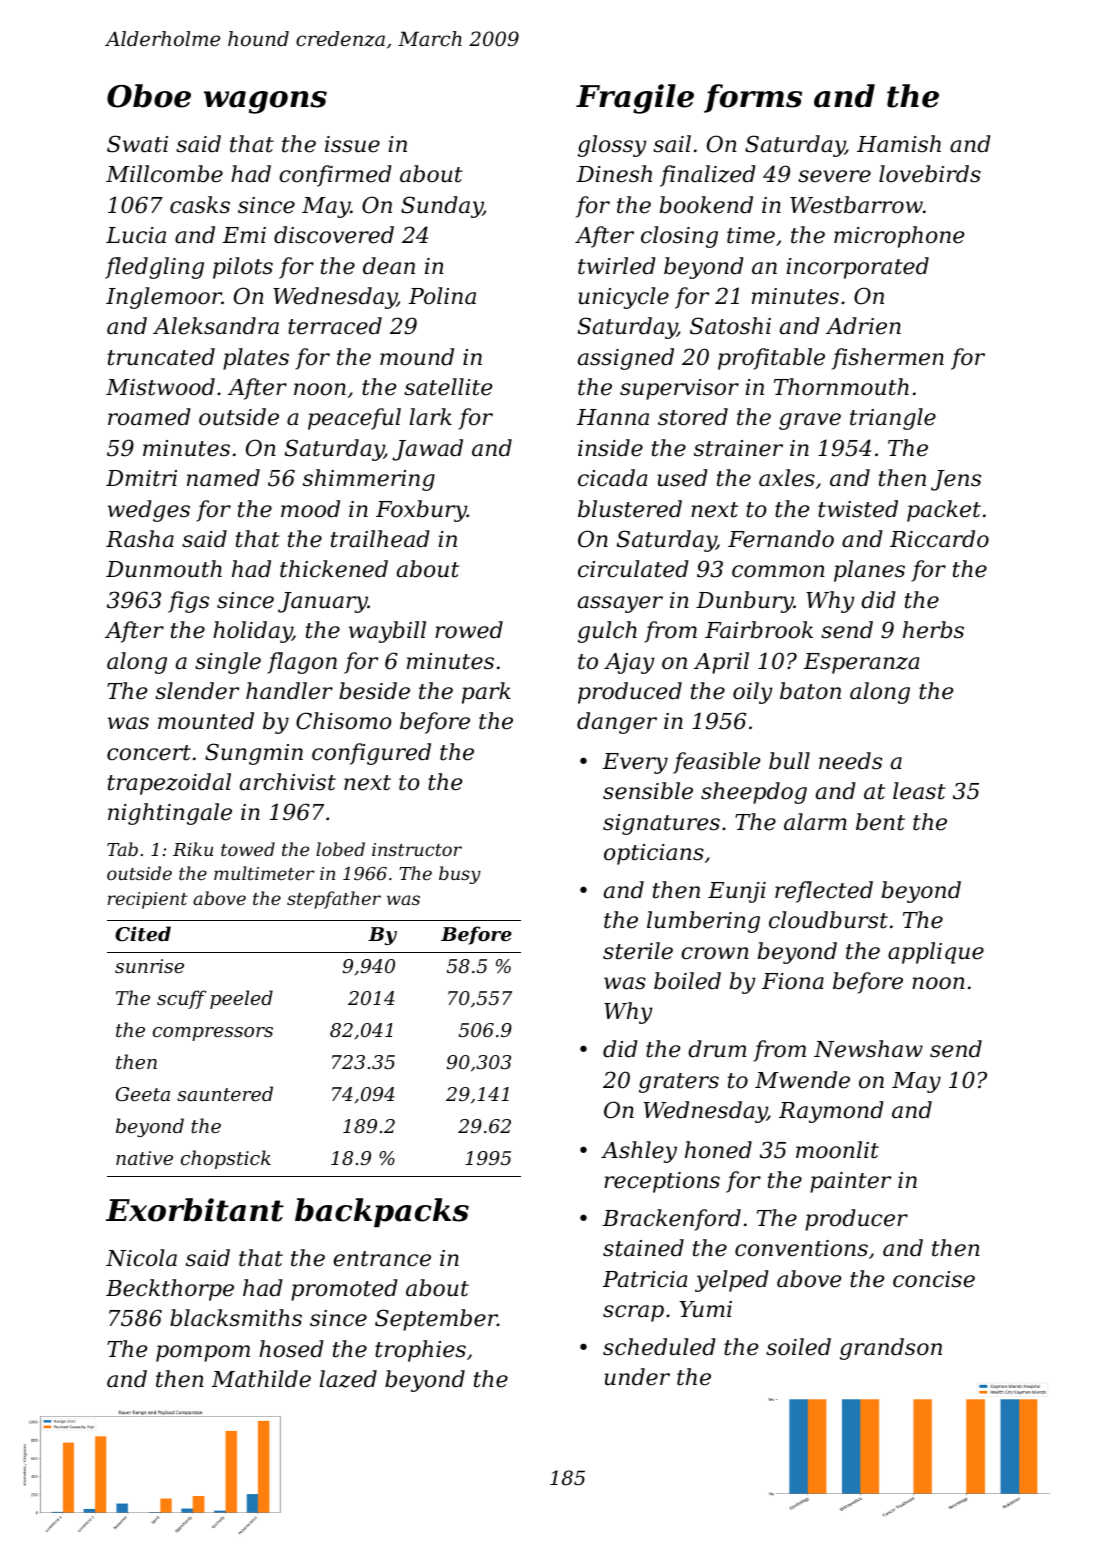  Describe the element at coordinates (857, 268) in the image. I see `incorporated` at that location.
